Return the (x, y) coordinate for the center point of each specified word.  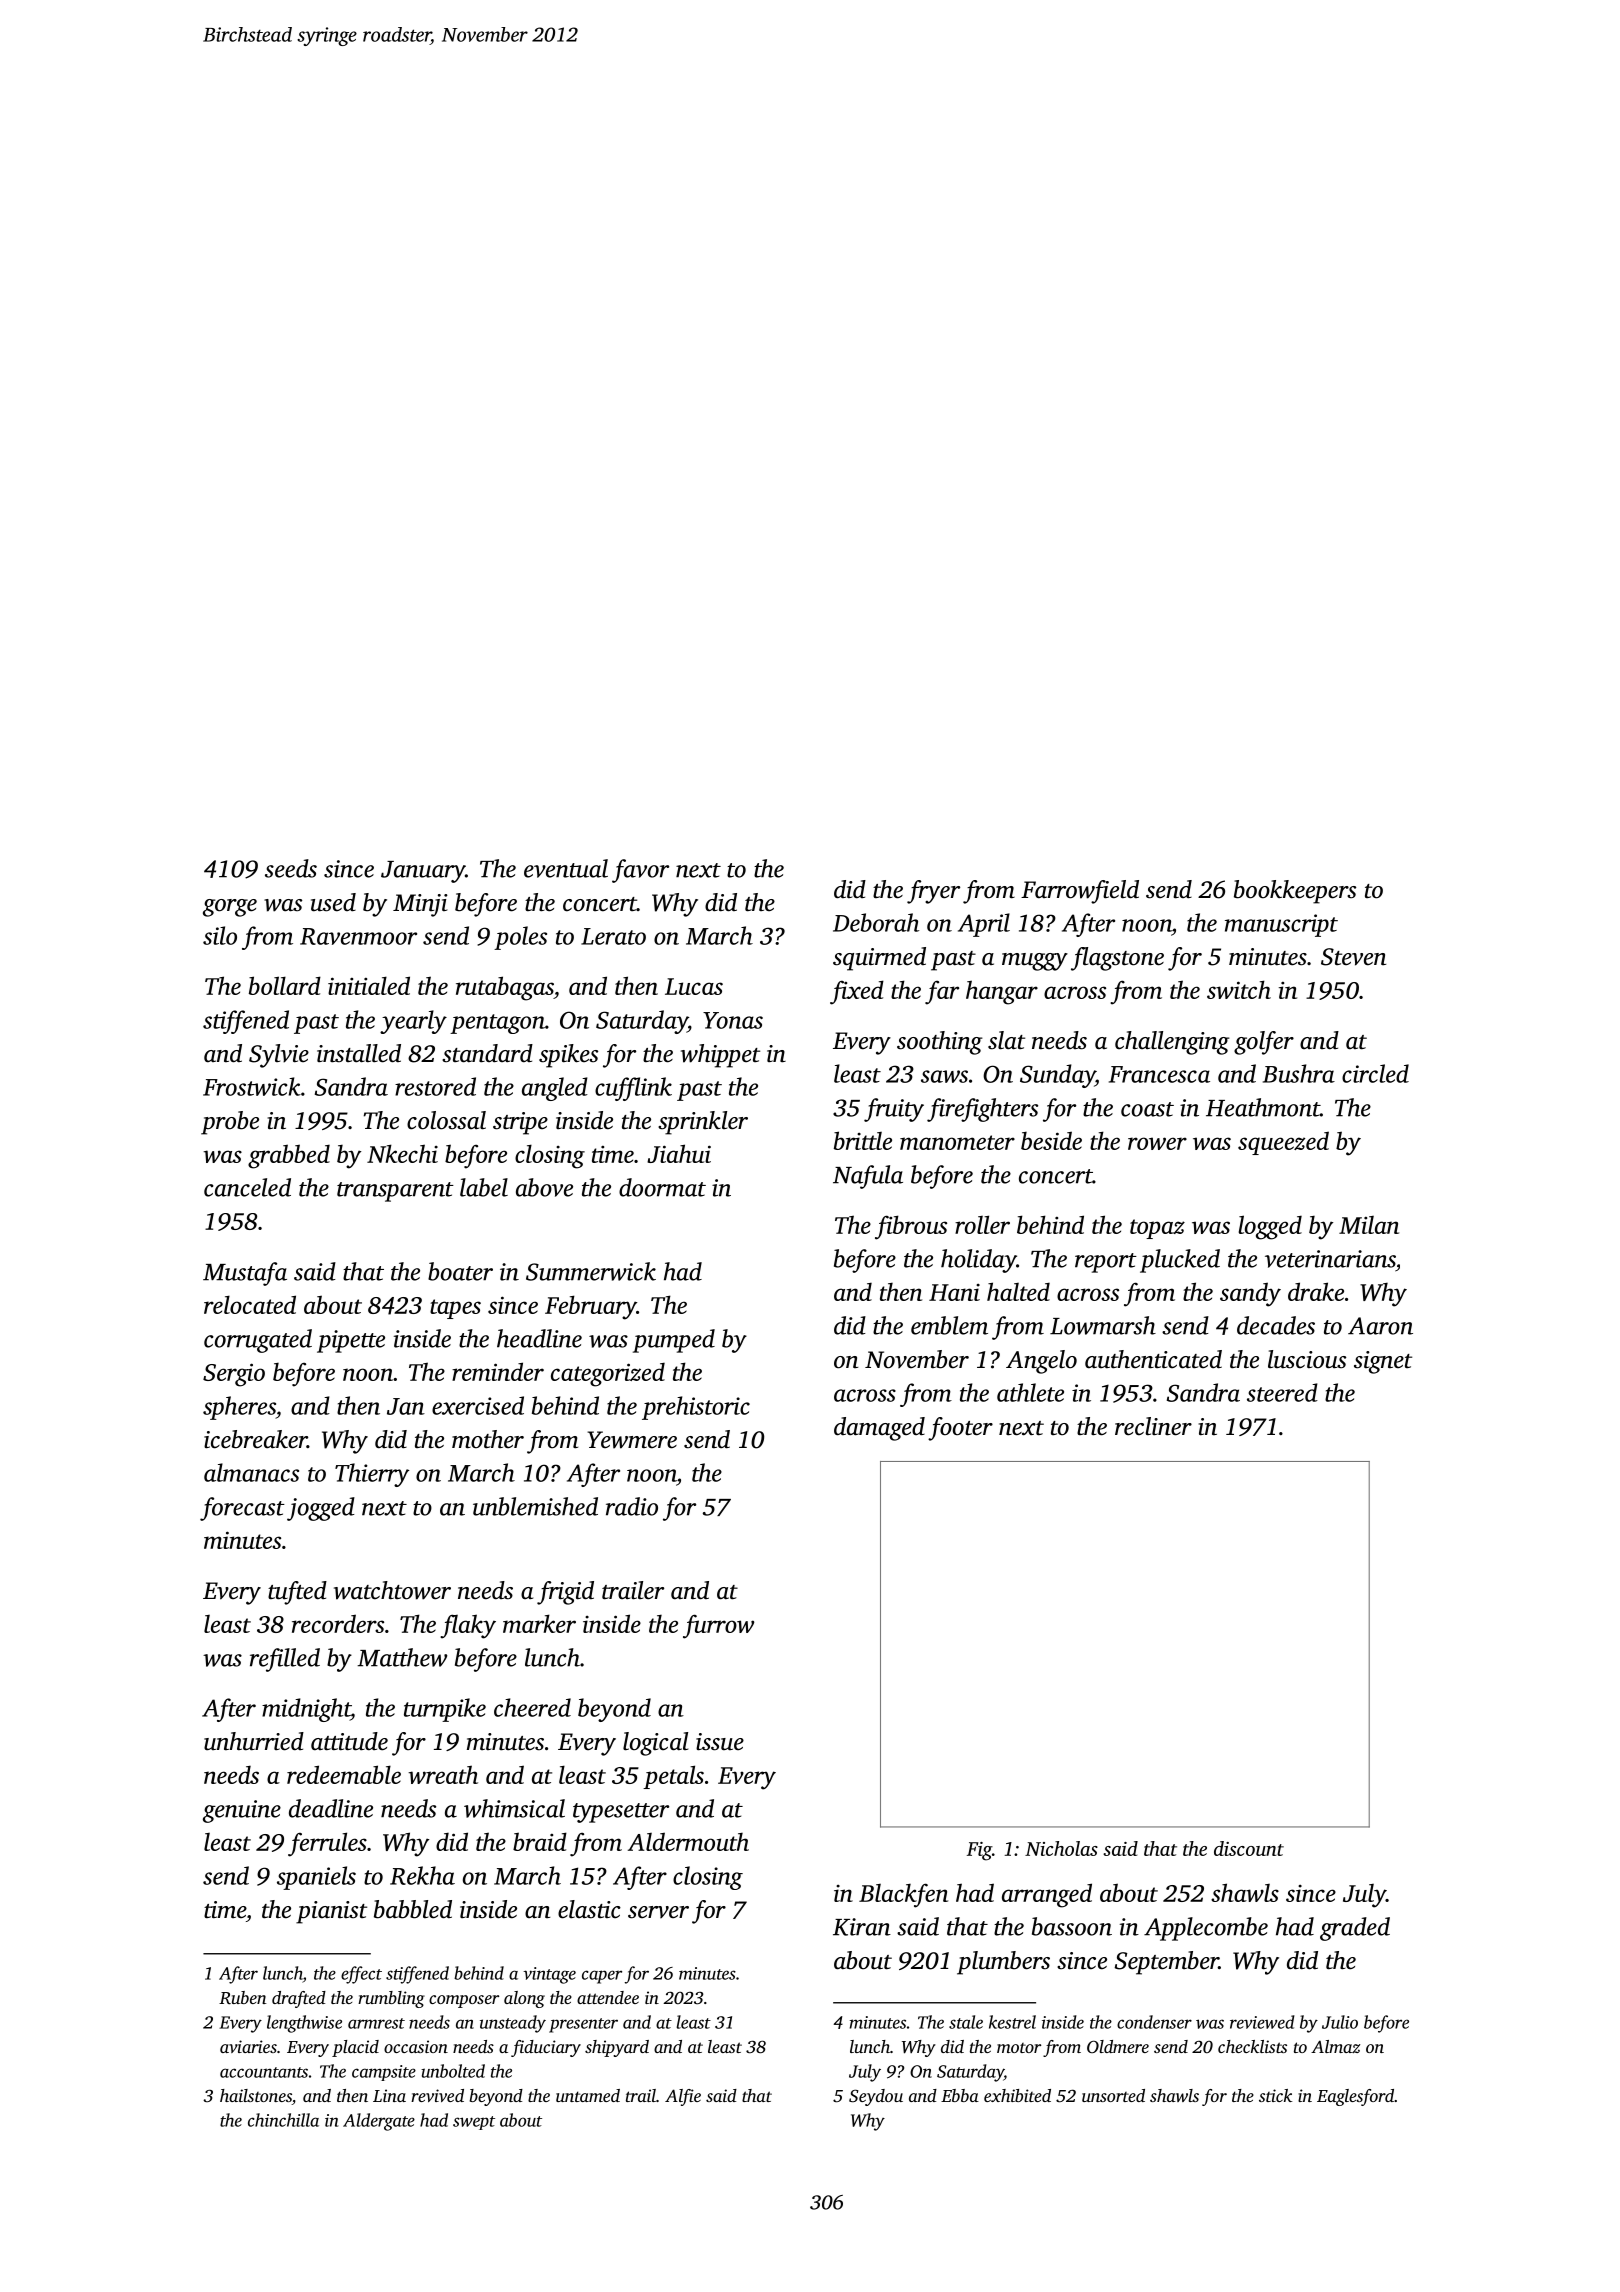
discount (1249, 1848)
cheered (532, 1707)
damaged (879, 1429)
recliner (1153, 1426)
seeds (291, 868)
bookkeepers (1295, 892)
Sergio (234, 1375)
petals (673, 1777)
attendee (608, 1997)
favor (640, 871)
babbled (413, 1909)
